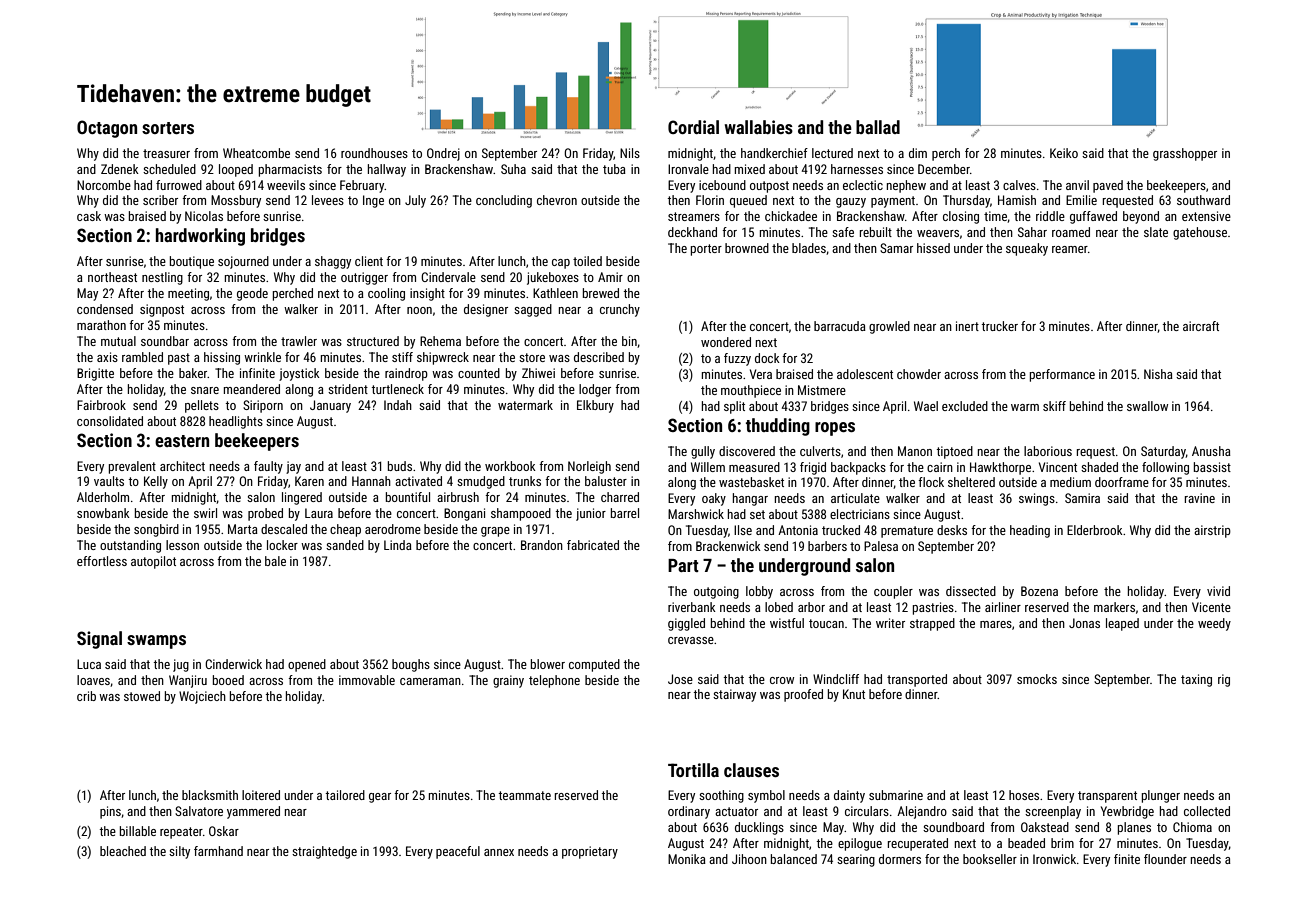  I want to click on ballad, so click(878, 127).
